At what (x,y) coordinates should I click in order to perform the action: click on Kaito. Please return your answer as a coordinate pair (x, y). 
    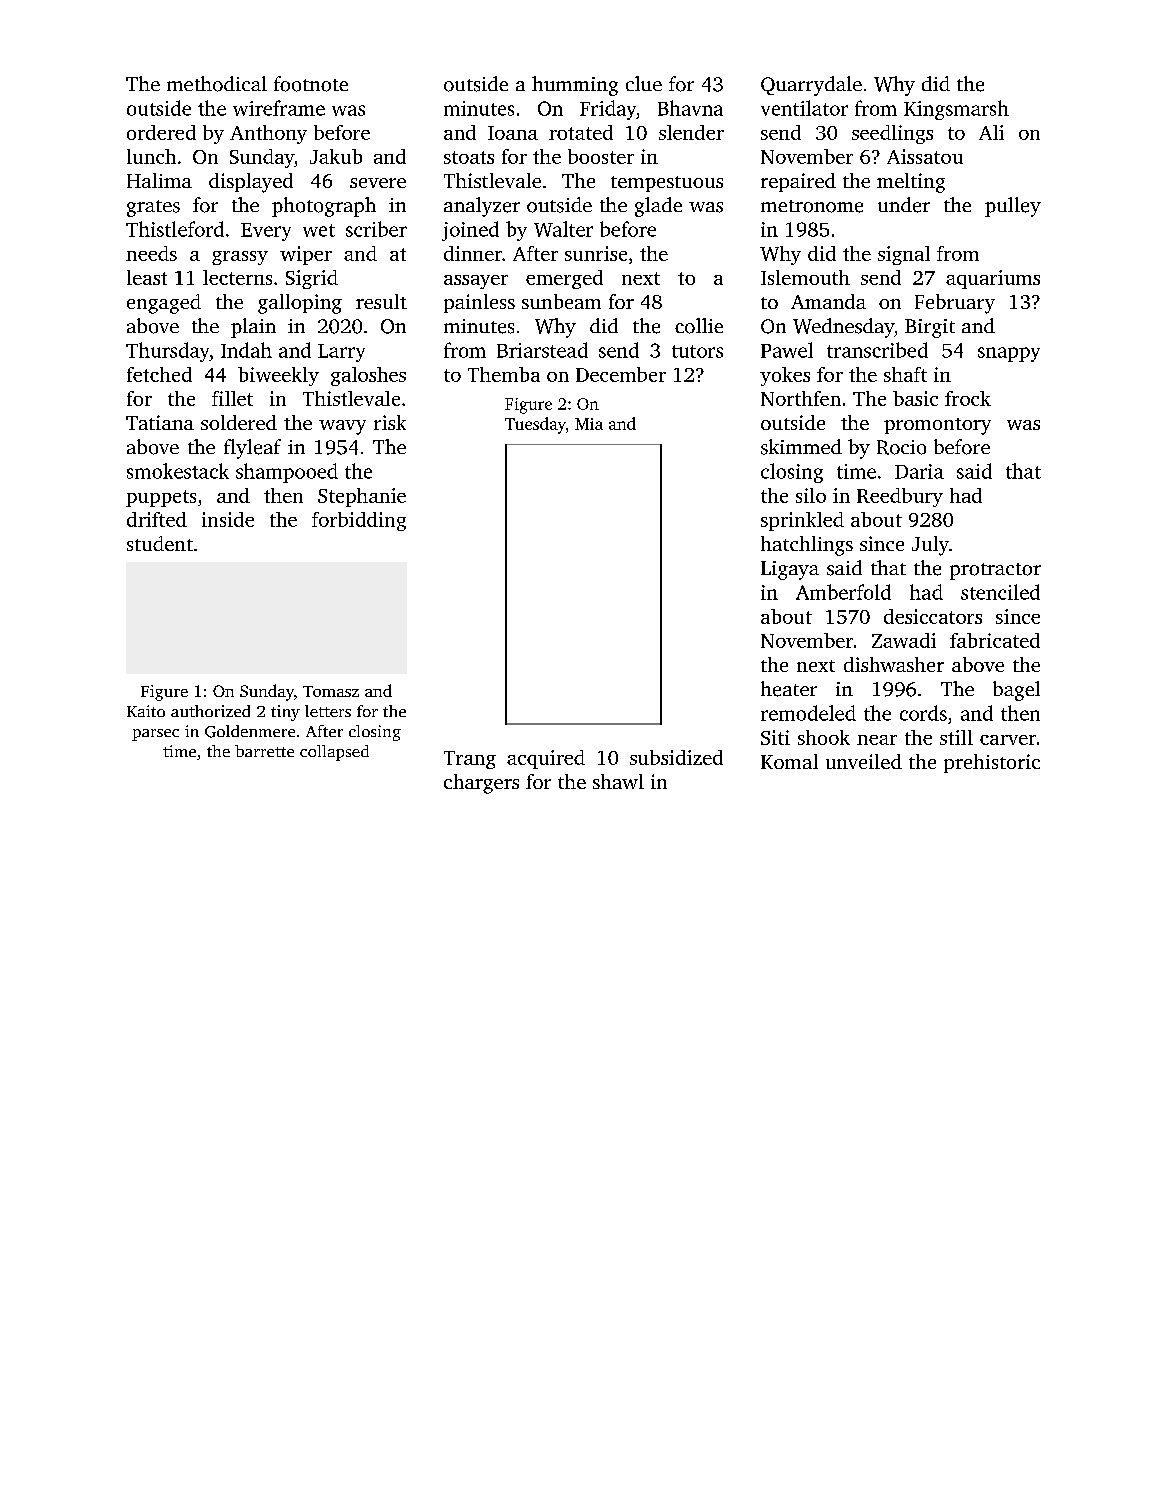
    Looking at the image, I should click on (146, 711).
